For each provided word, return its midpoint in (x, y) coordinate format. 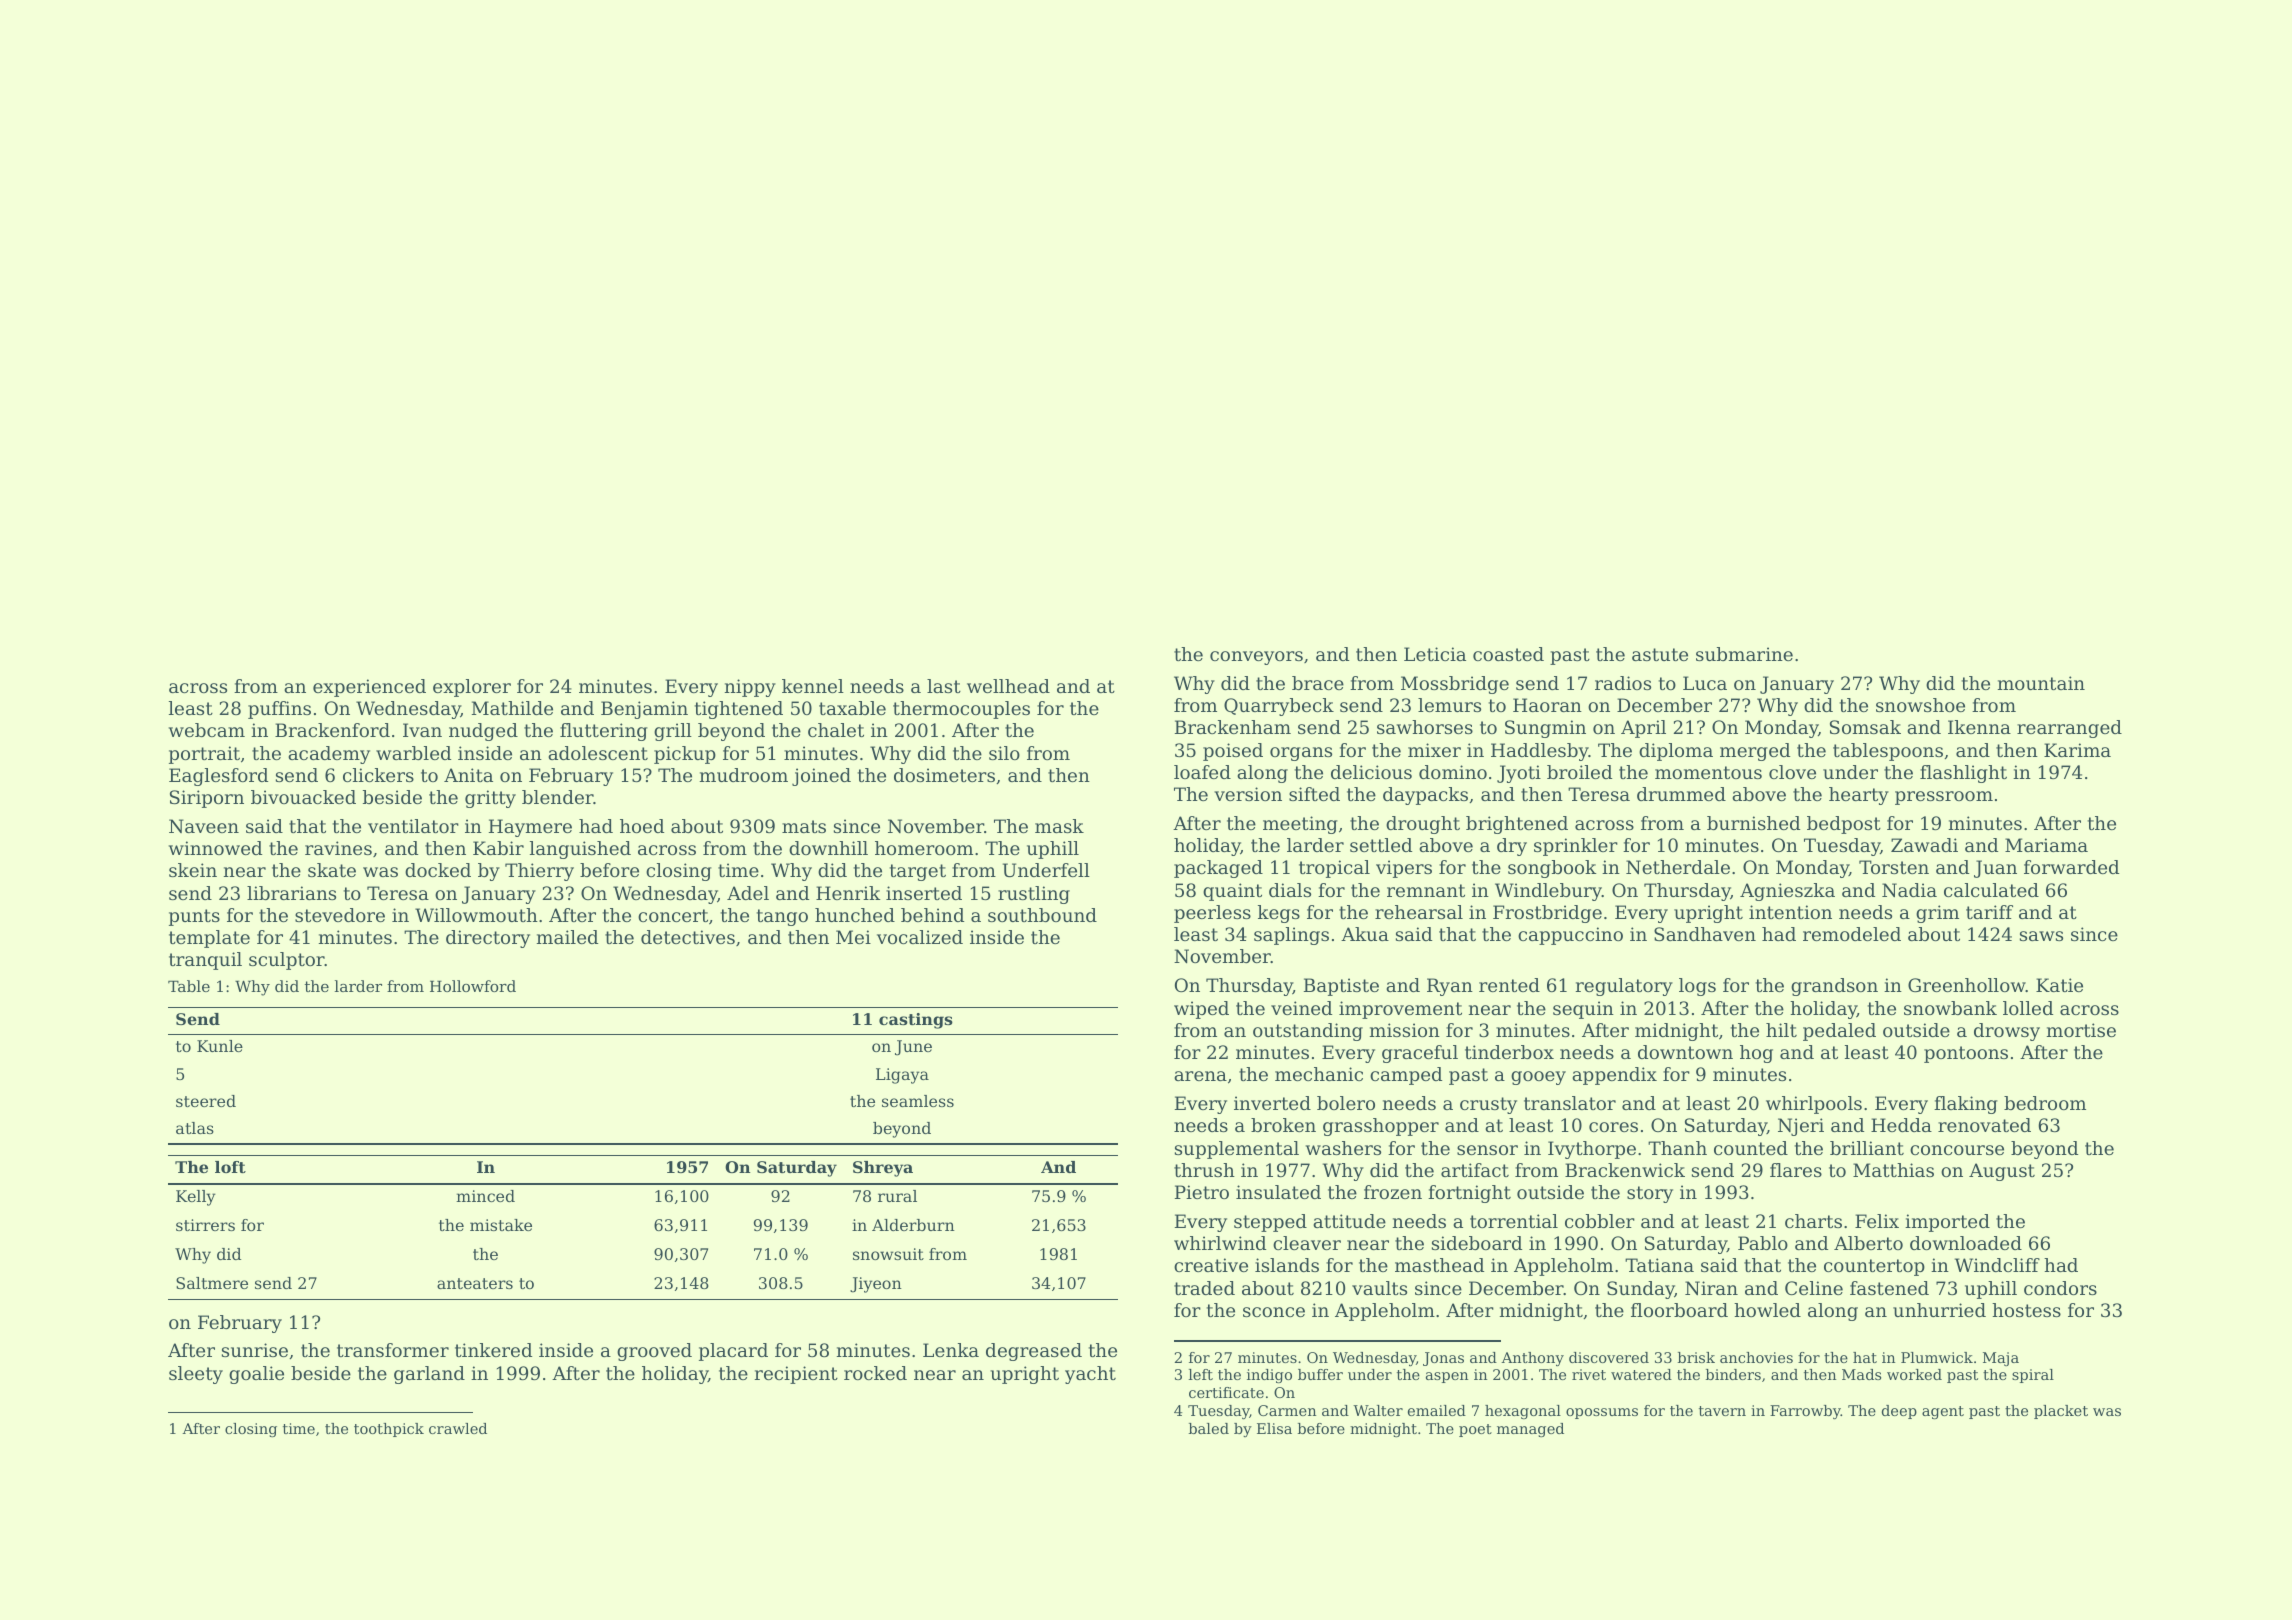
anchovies (1756, 1357)
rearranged (2069, 729)
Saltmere (212, 1283)
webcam (207, 730)
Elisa (1274, 1428)
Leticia (1435, 654)
